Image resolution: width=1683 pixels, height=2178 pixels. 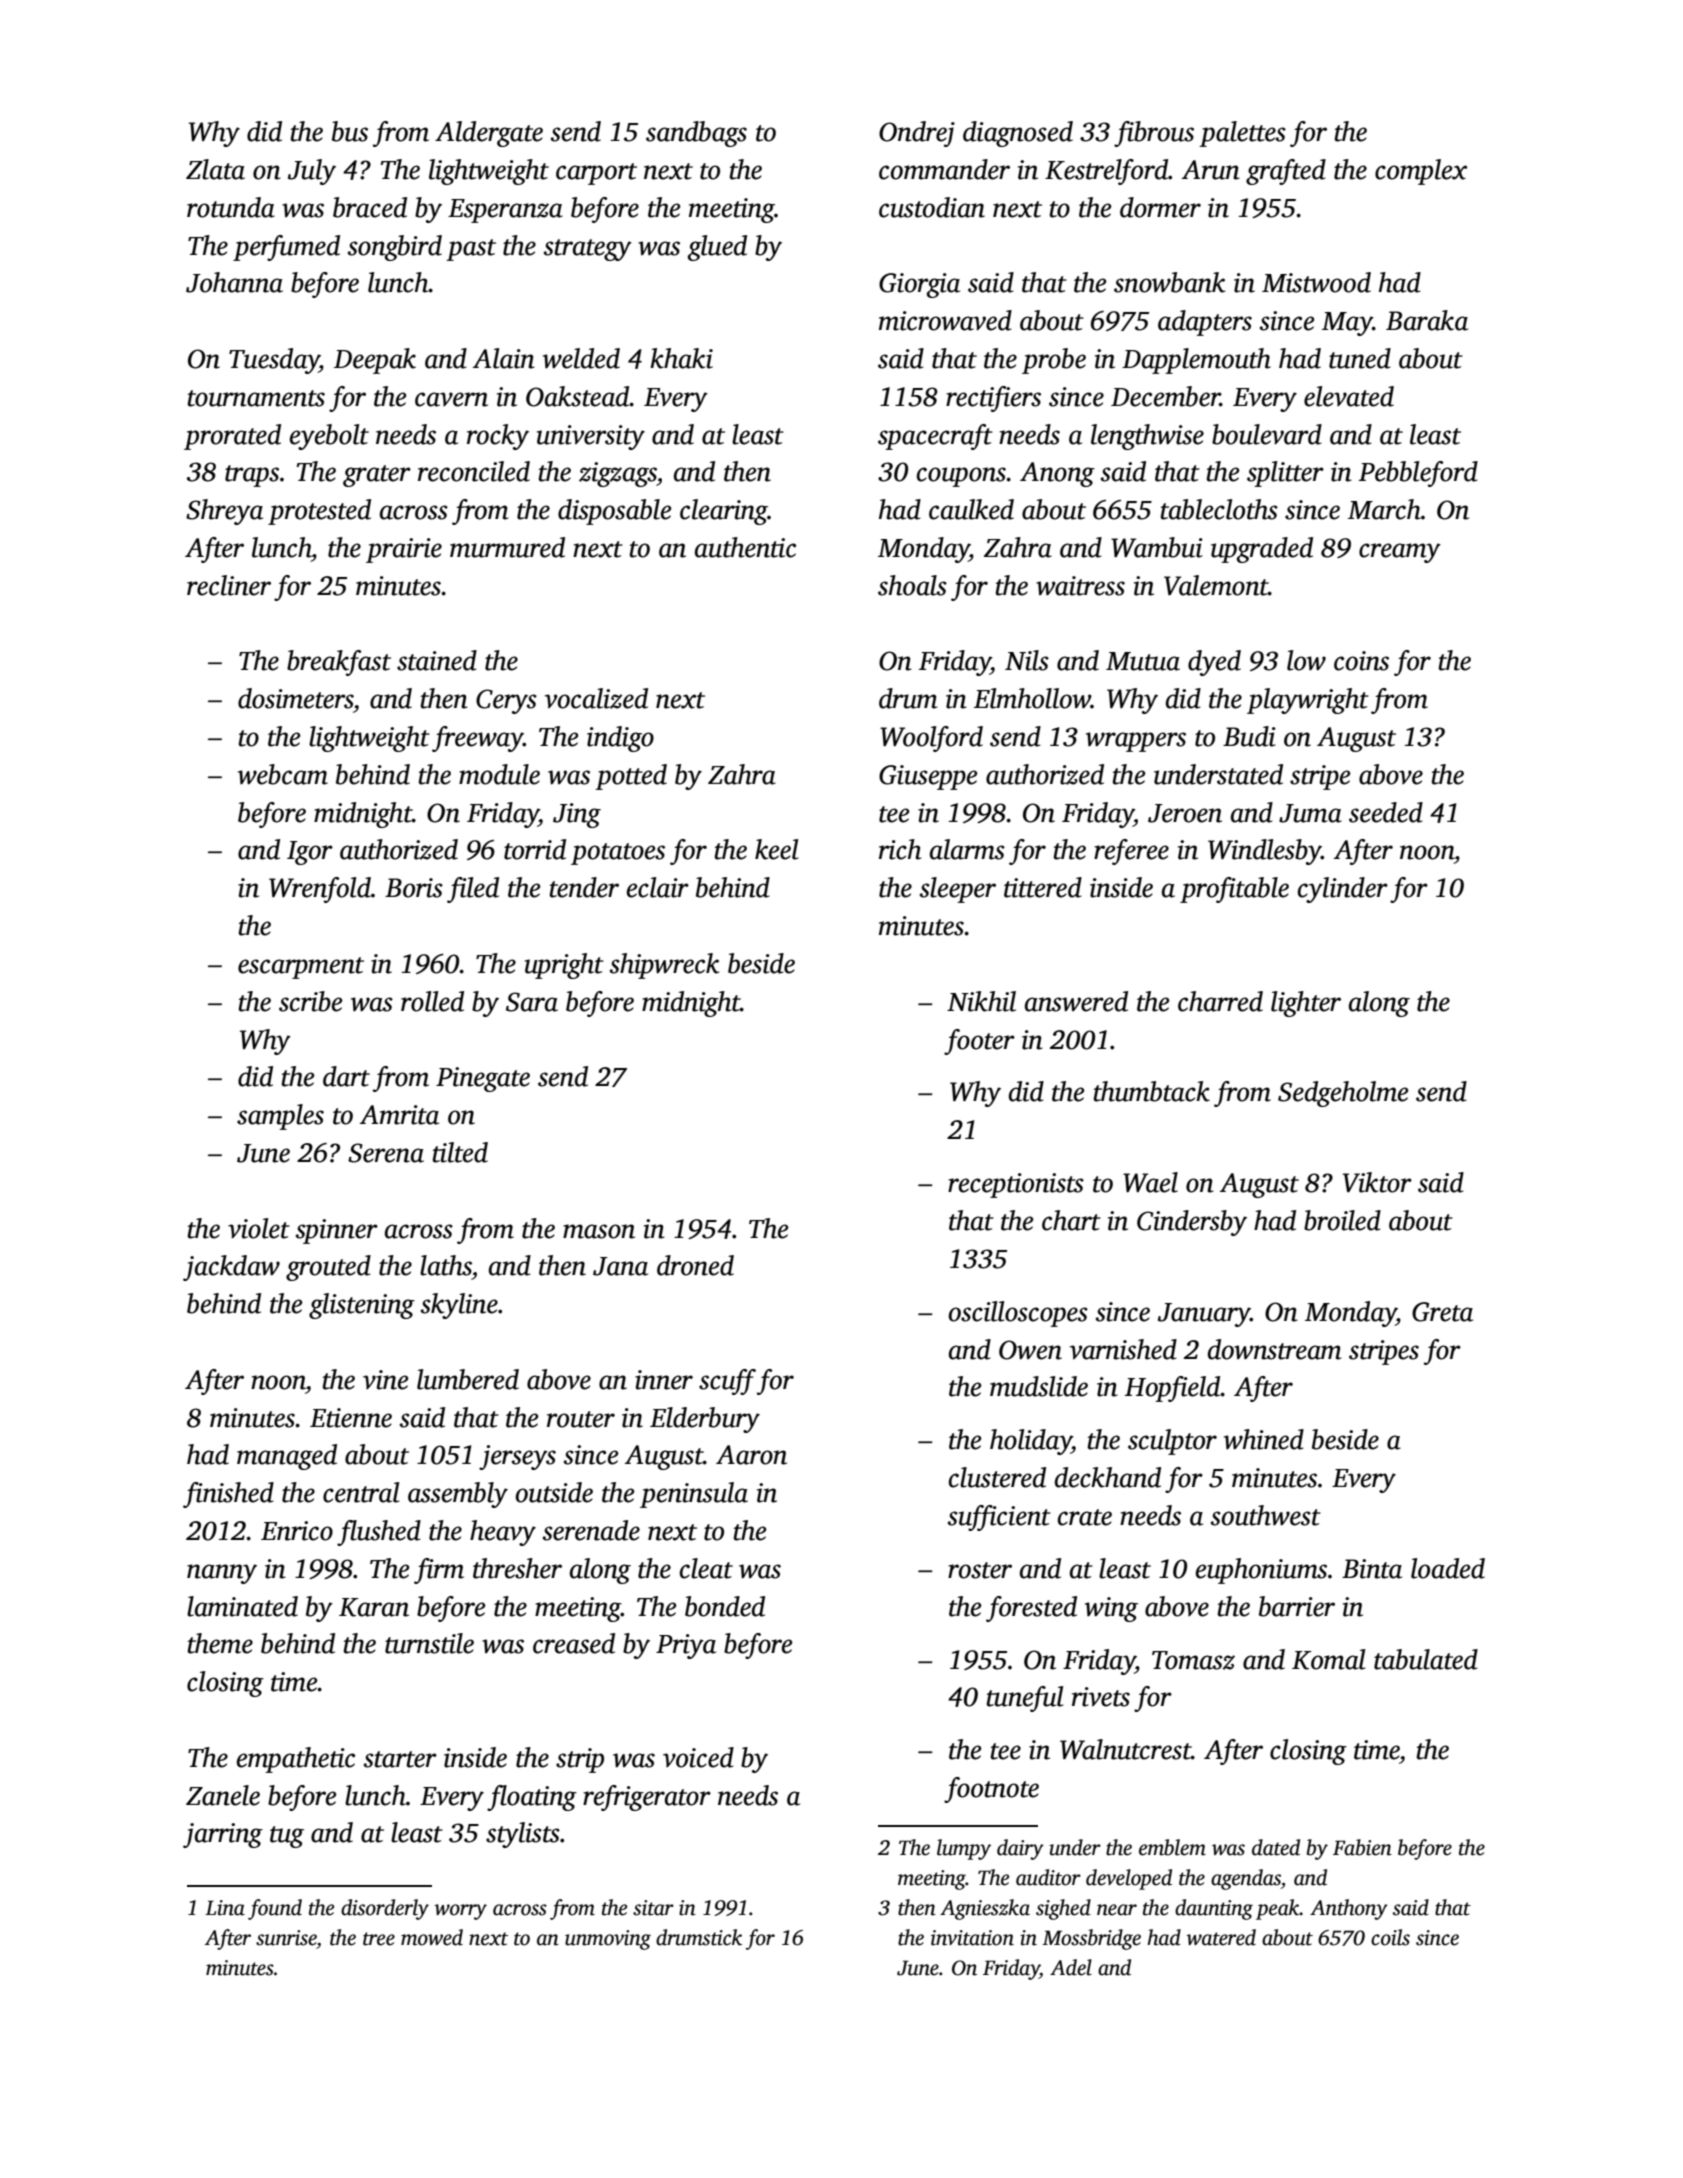 I want to click on Aaron, so click(x=751, y=1455).
